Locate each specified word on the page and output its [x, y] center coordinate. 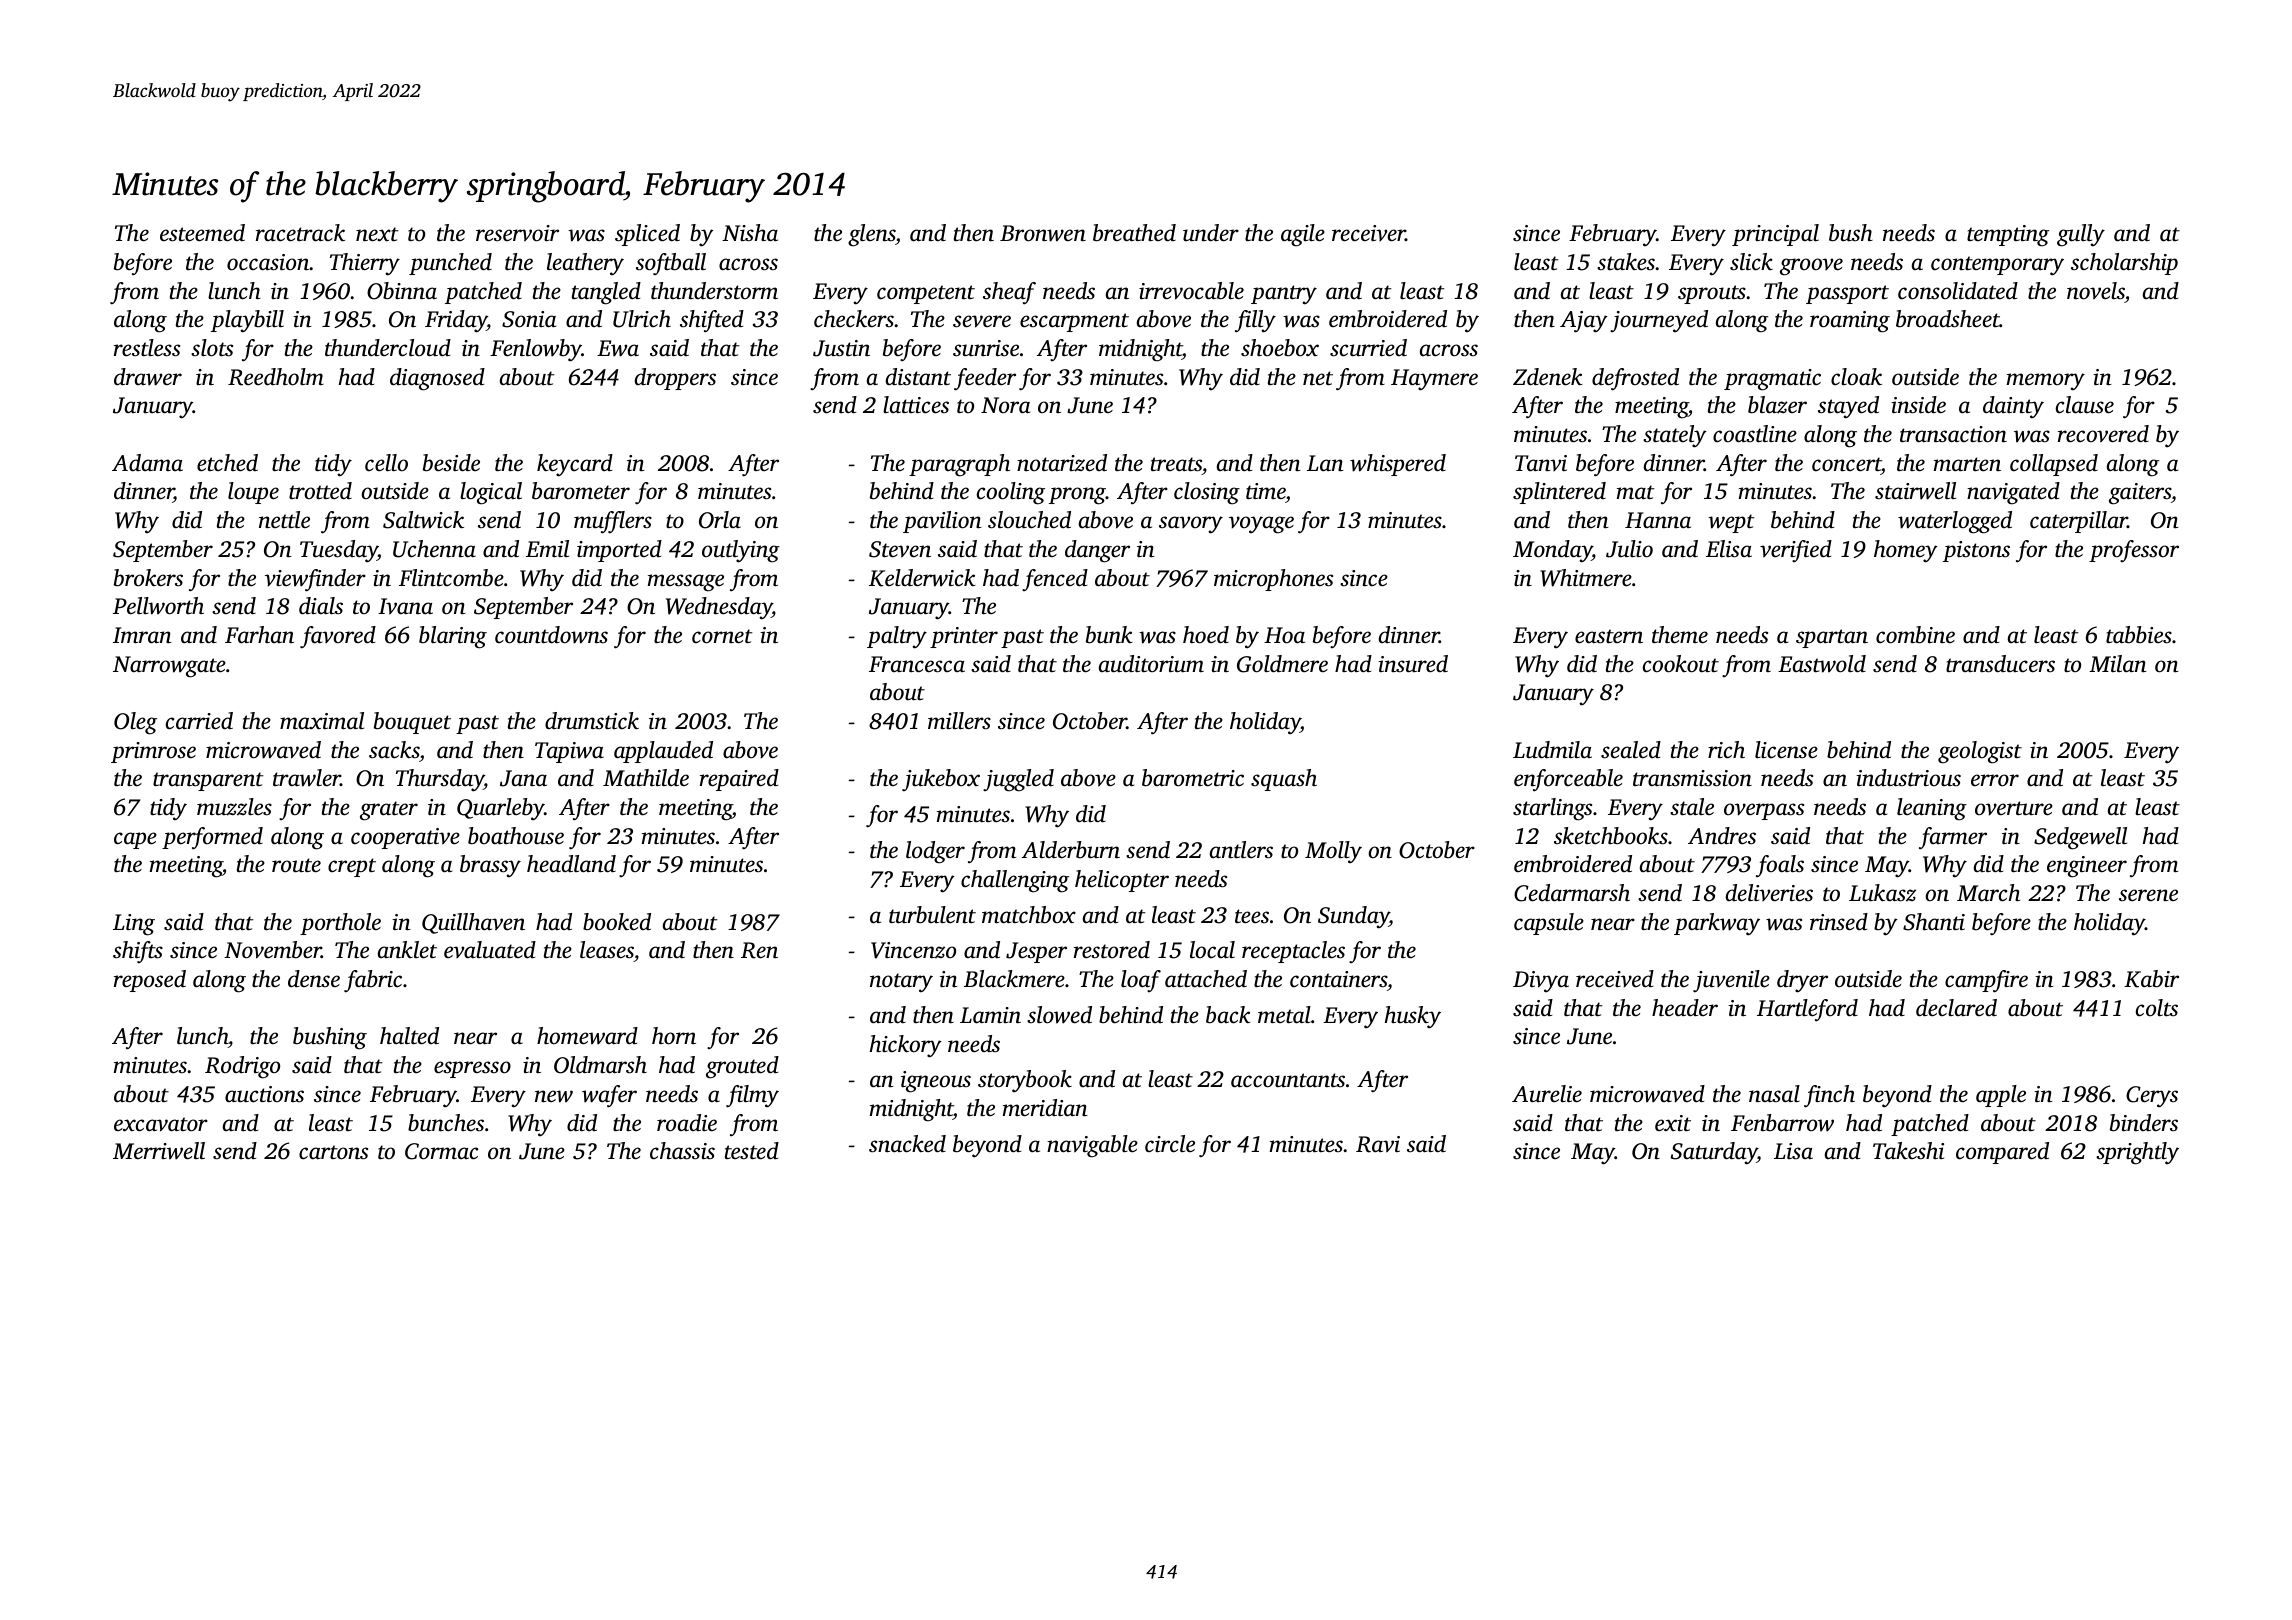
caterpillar [2079, 522]
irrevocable [1191, 291]
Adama [147, 462]
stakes [1626, 262]
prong [1077, 496]
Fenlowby [536, 350]
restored [1112, 950]
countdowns [551, 635]
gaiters [2140, 494]
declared [1956, 1008]
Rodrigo [242, 1067]
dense [314, 979]
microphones [1273, 580]
